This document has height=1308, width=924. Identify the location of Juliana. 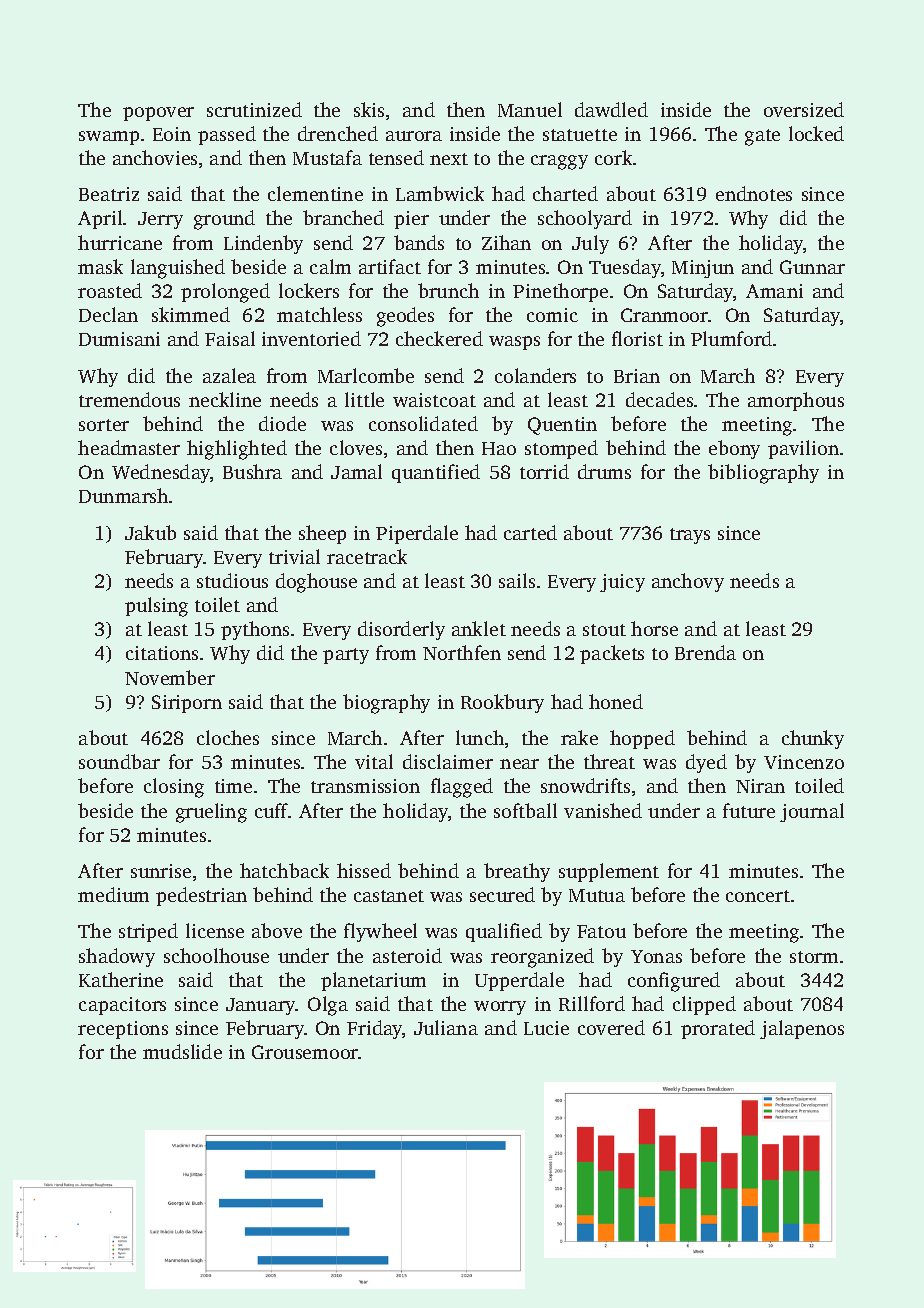
(446, 1027).
